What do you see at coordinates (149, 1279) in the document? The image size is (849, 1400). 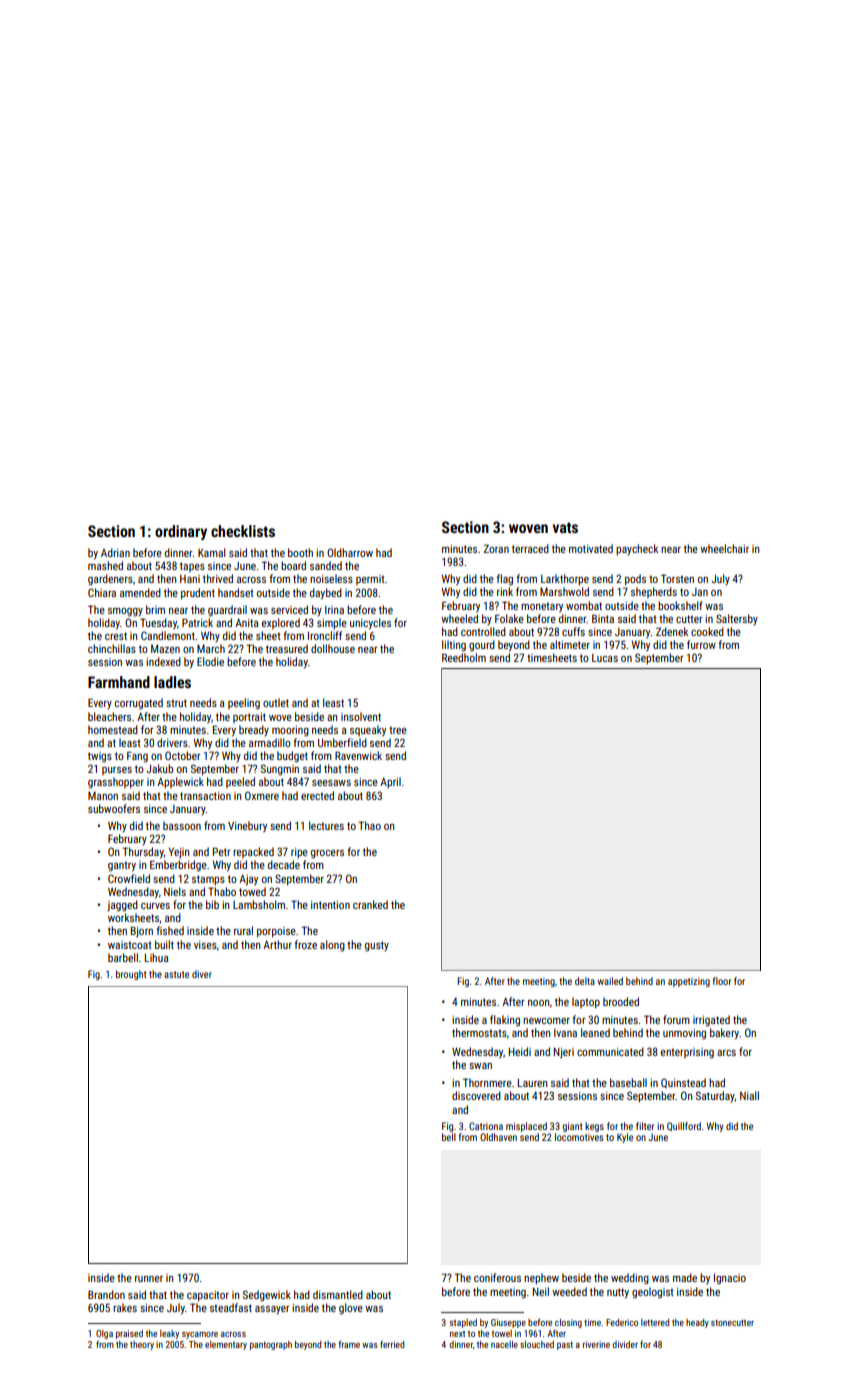 I see `runner` at bounding box center [149, 1279].
